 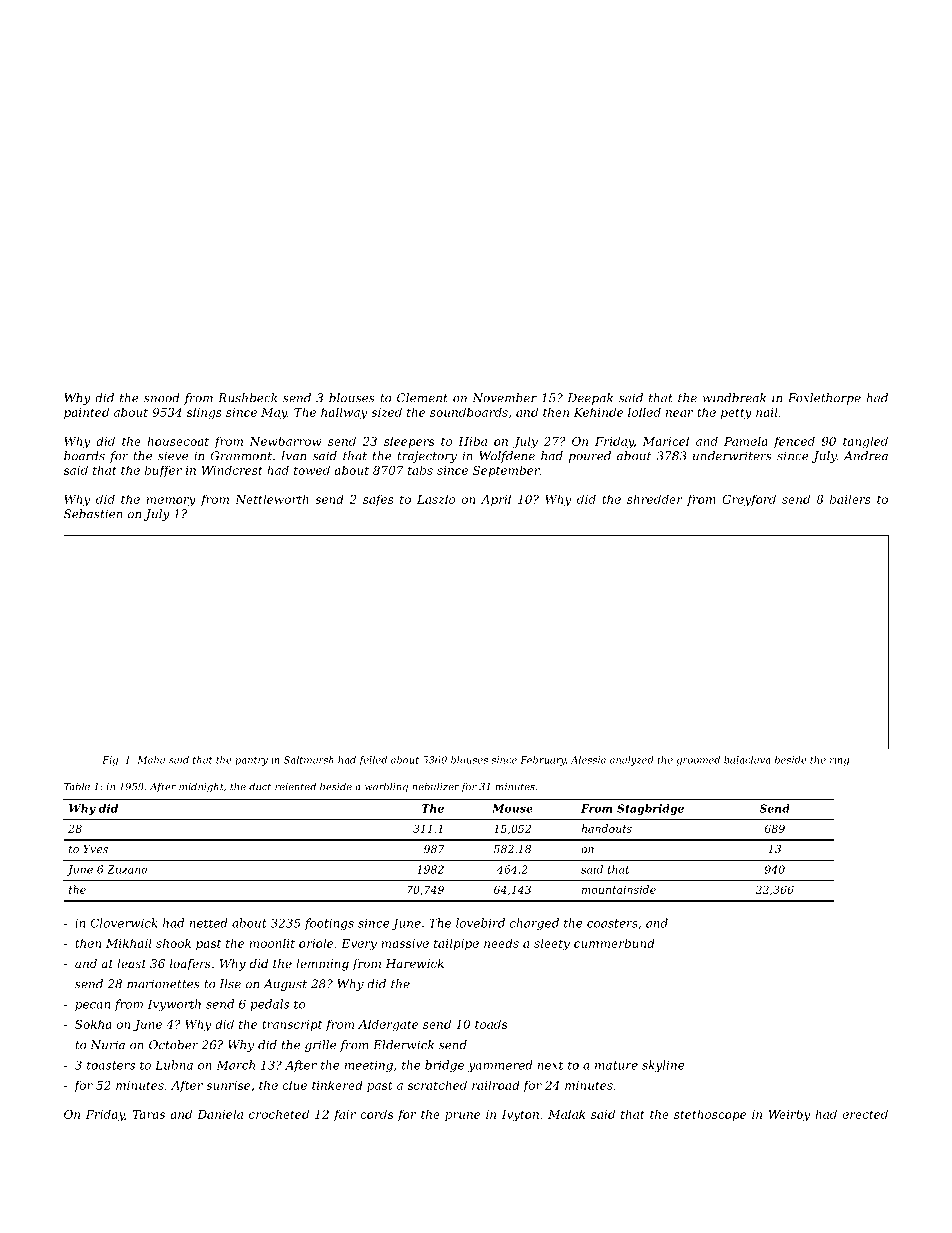 I want to click on bailers, so click(x=850, y=499).
